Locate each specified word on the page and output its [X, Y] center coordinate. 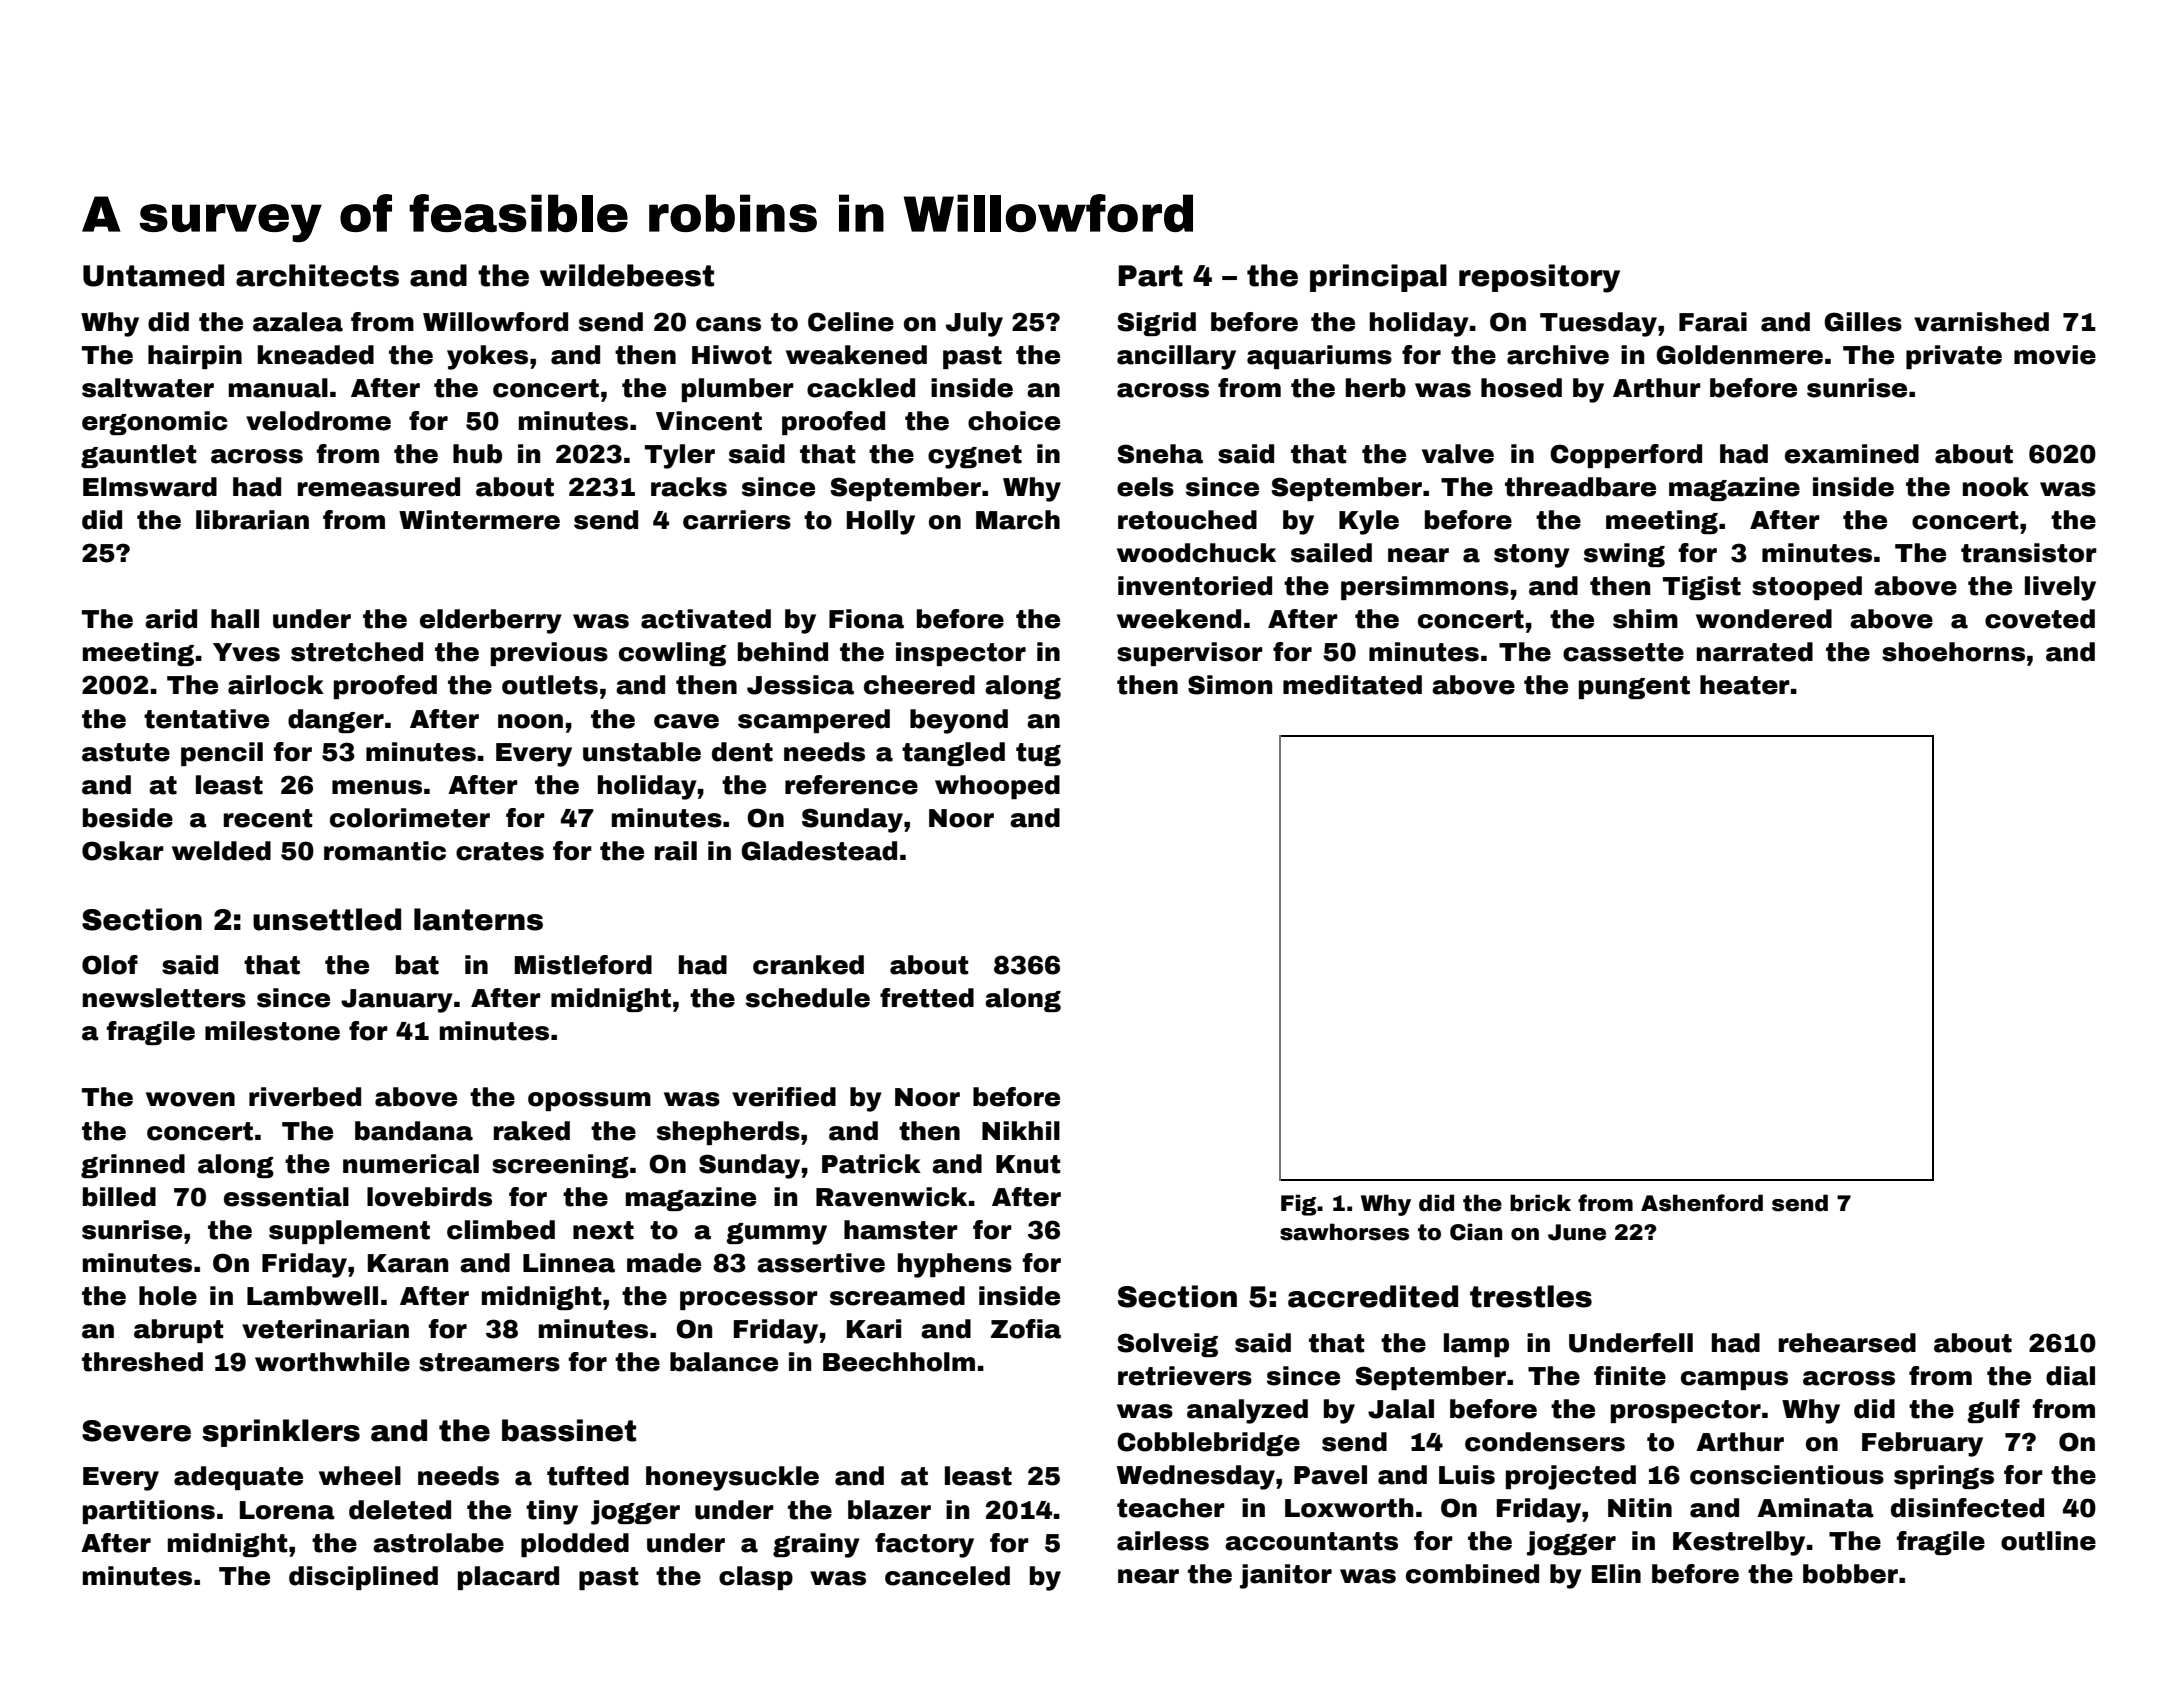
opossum [589, 1101]
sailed [1331, 553]
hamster [901, 1230]
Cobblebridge [1208, 1444]
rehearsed [1847, 1343]
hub [477, 454]
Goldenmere [1739, 355]
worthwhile [332, 1362]
